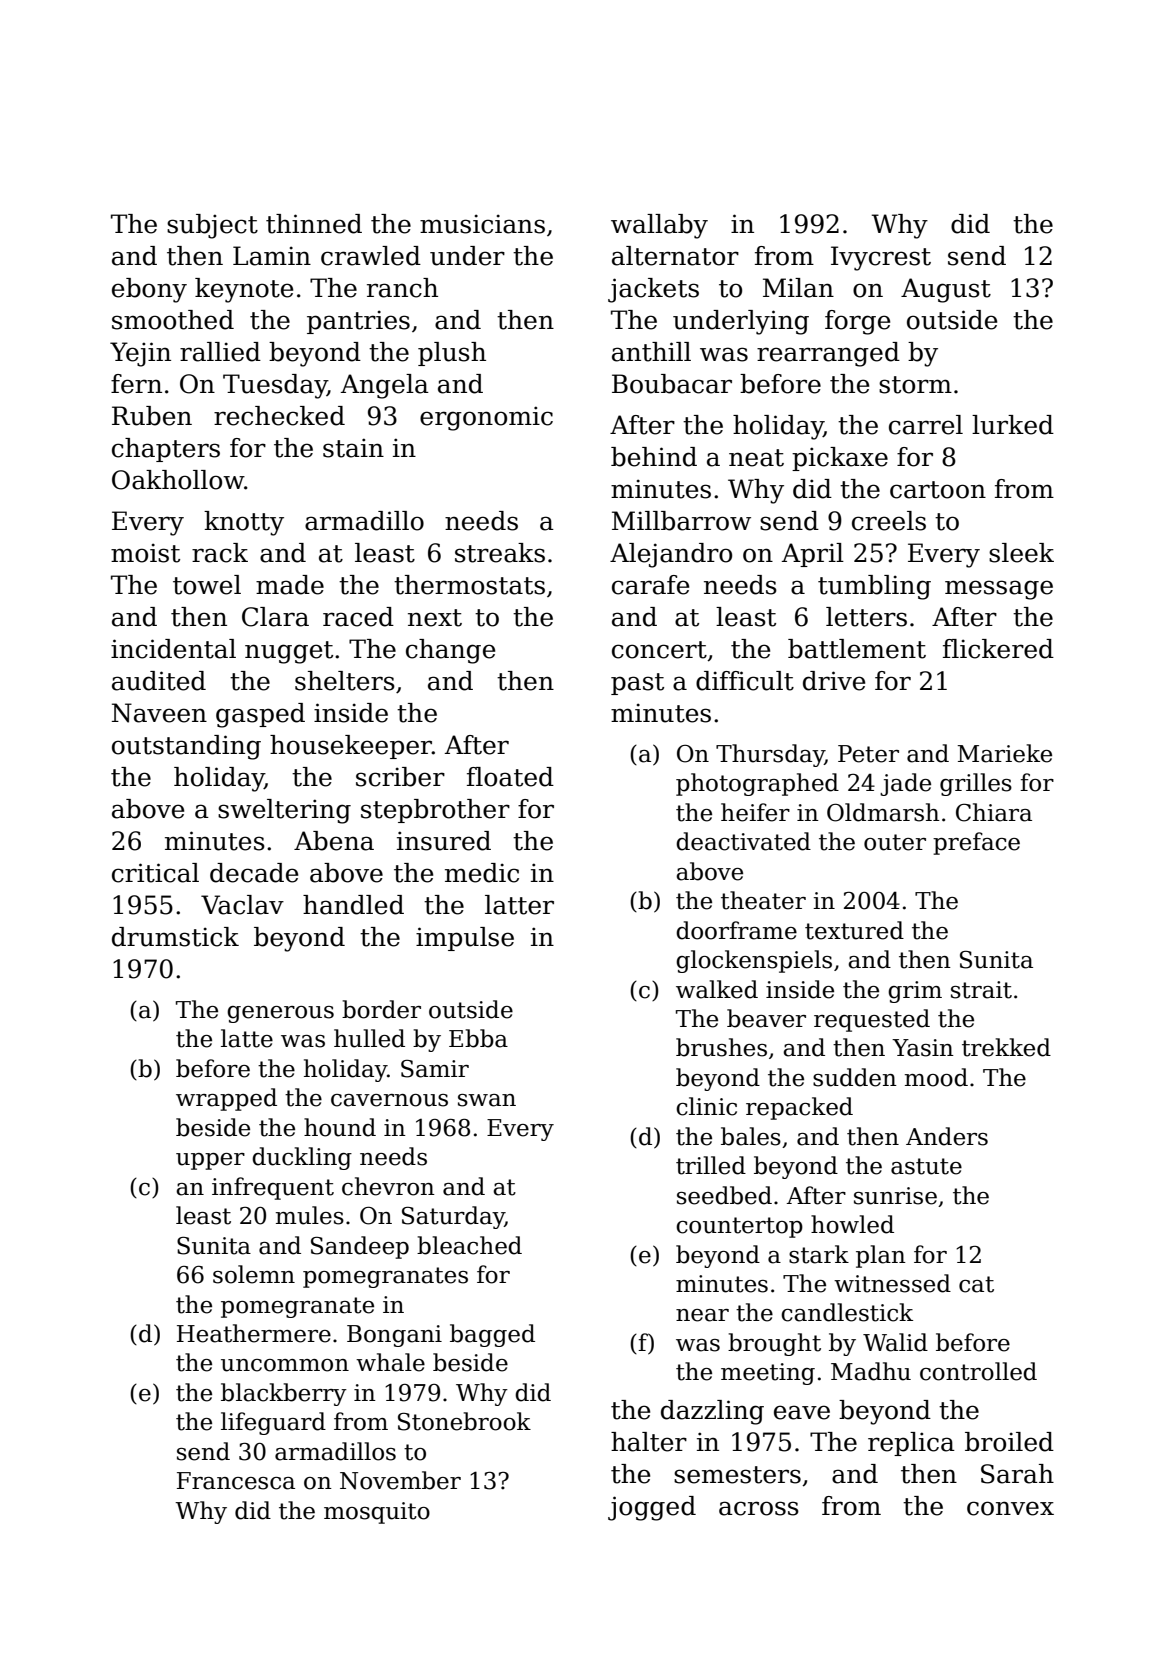  I want to click on change, so click(450, 651).
